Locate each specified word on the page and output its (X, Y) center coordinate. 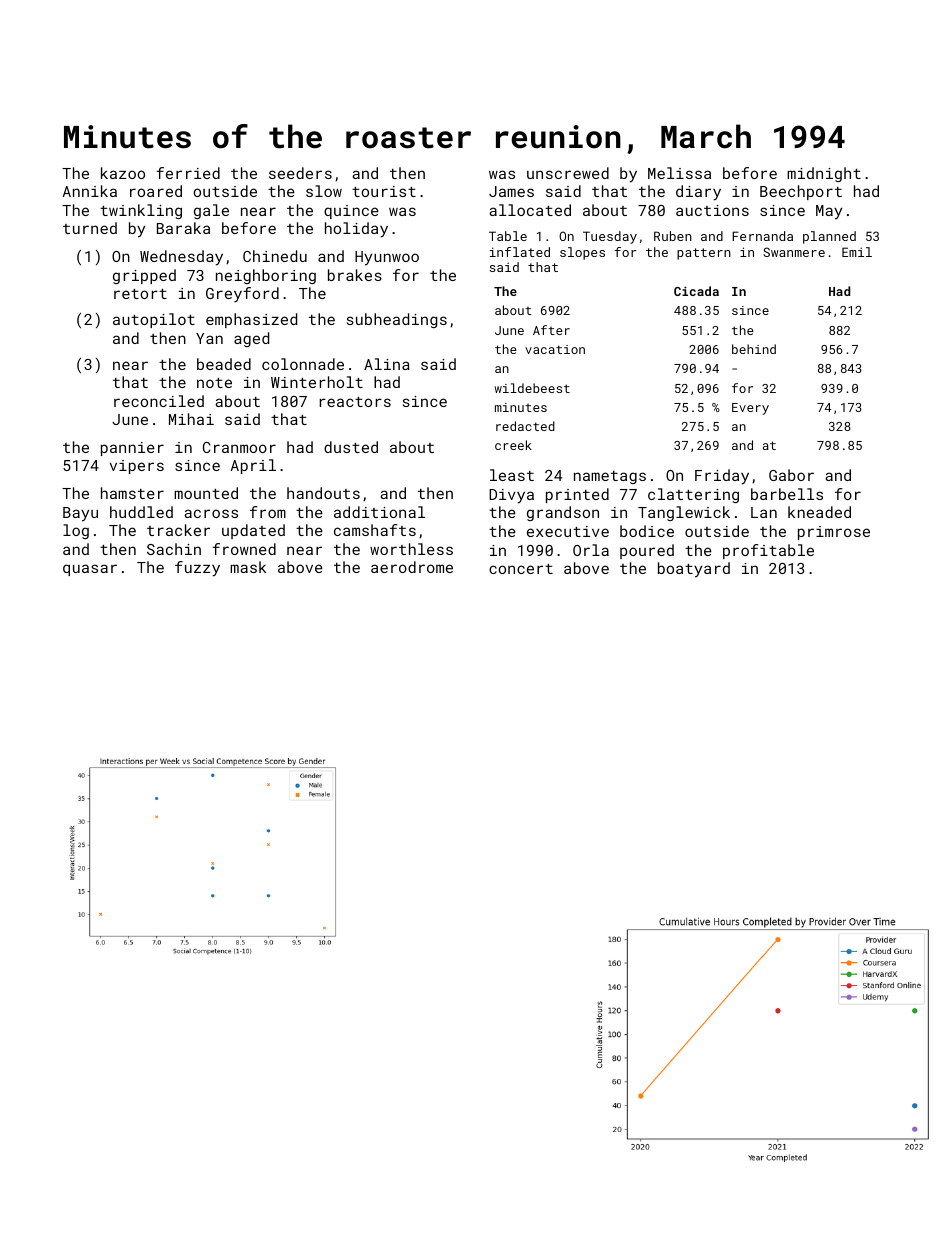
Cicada (696, 291)
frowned (244, 549)
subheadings (397, 320)
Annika (90, 191)
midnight (824, 174)
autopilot (154, 320)
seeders (300, 173)
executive (568, 531)
